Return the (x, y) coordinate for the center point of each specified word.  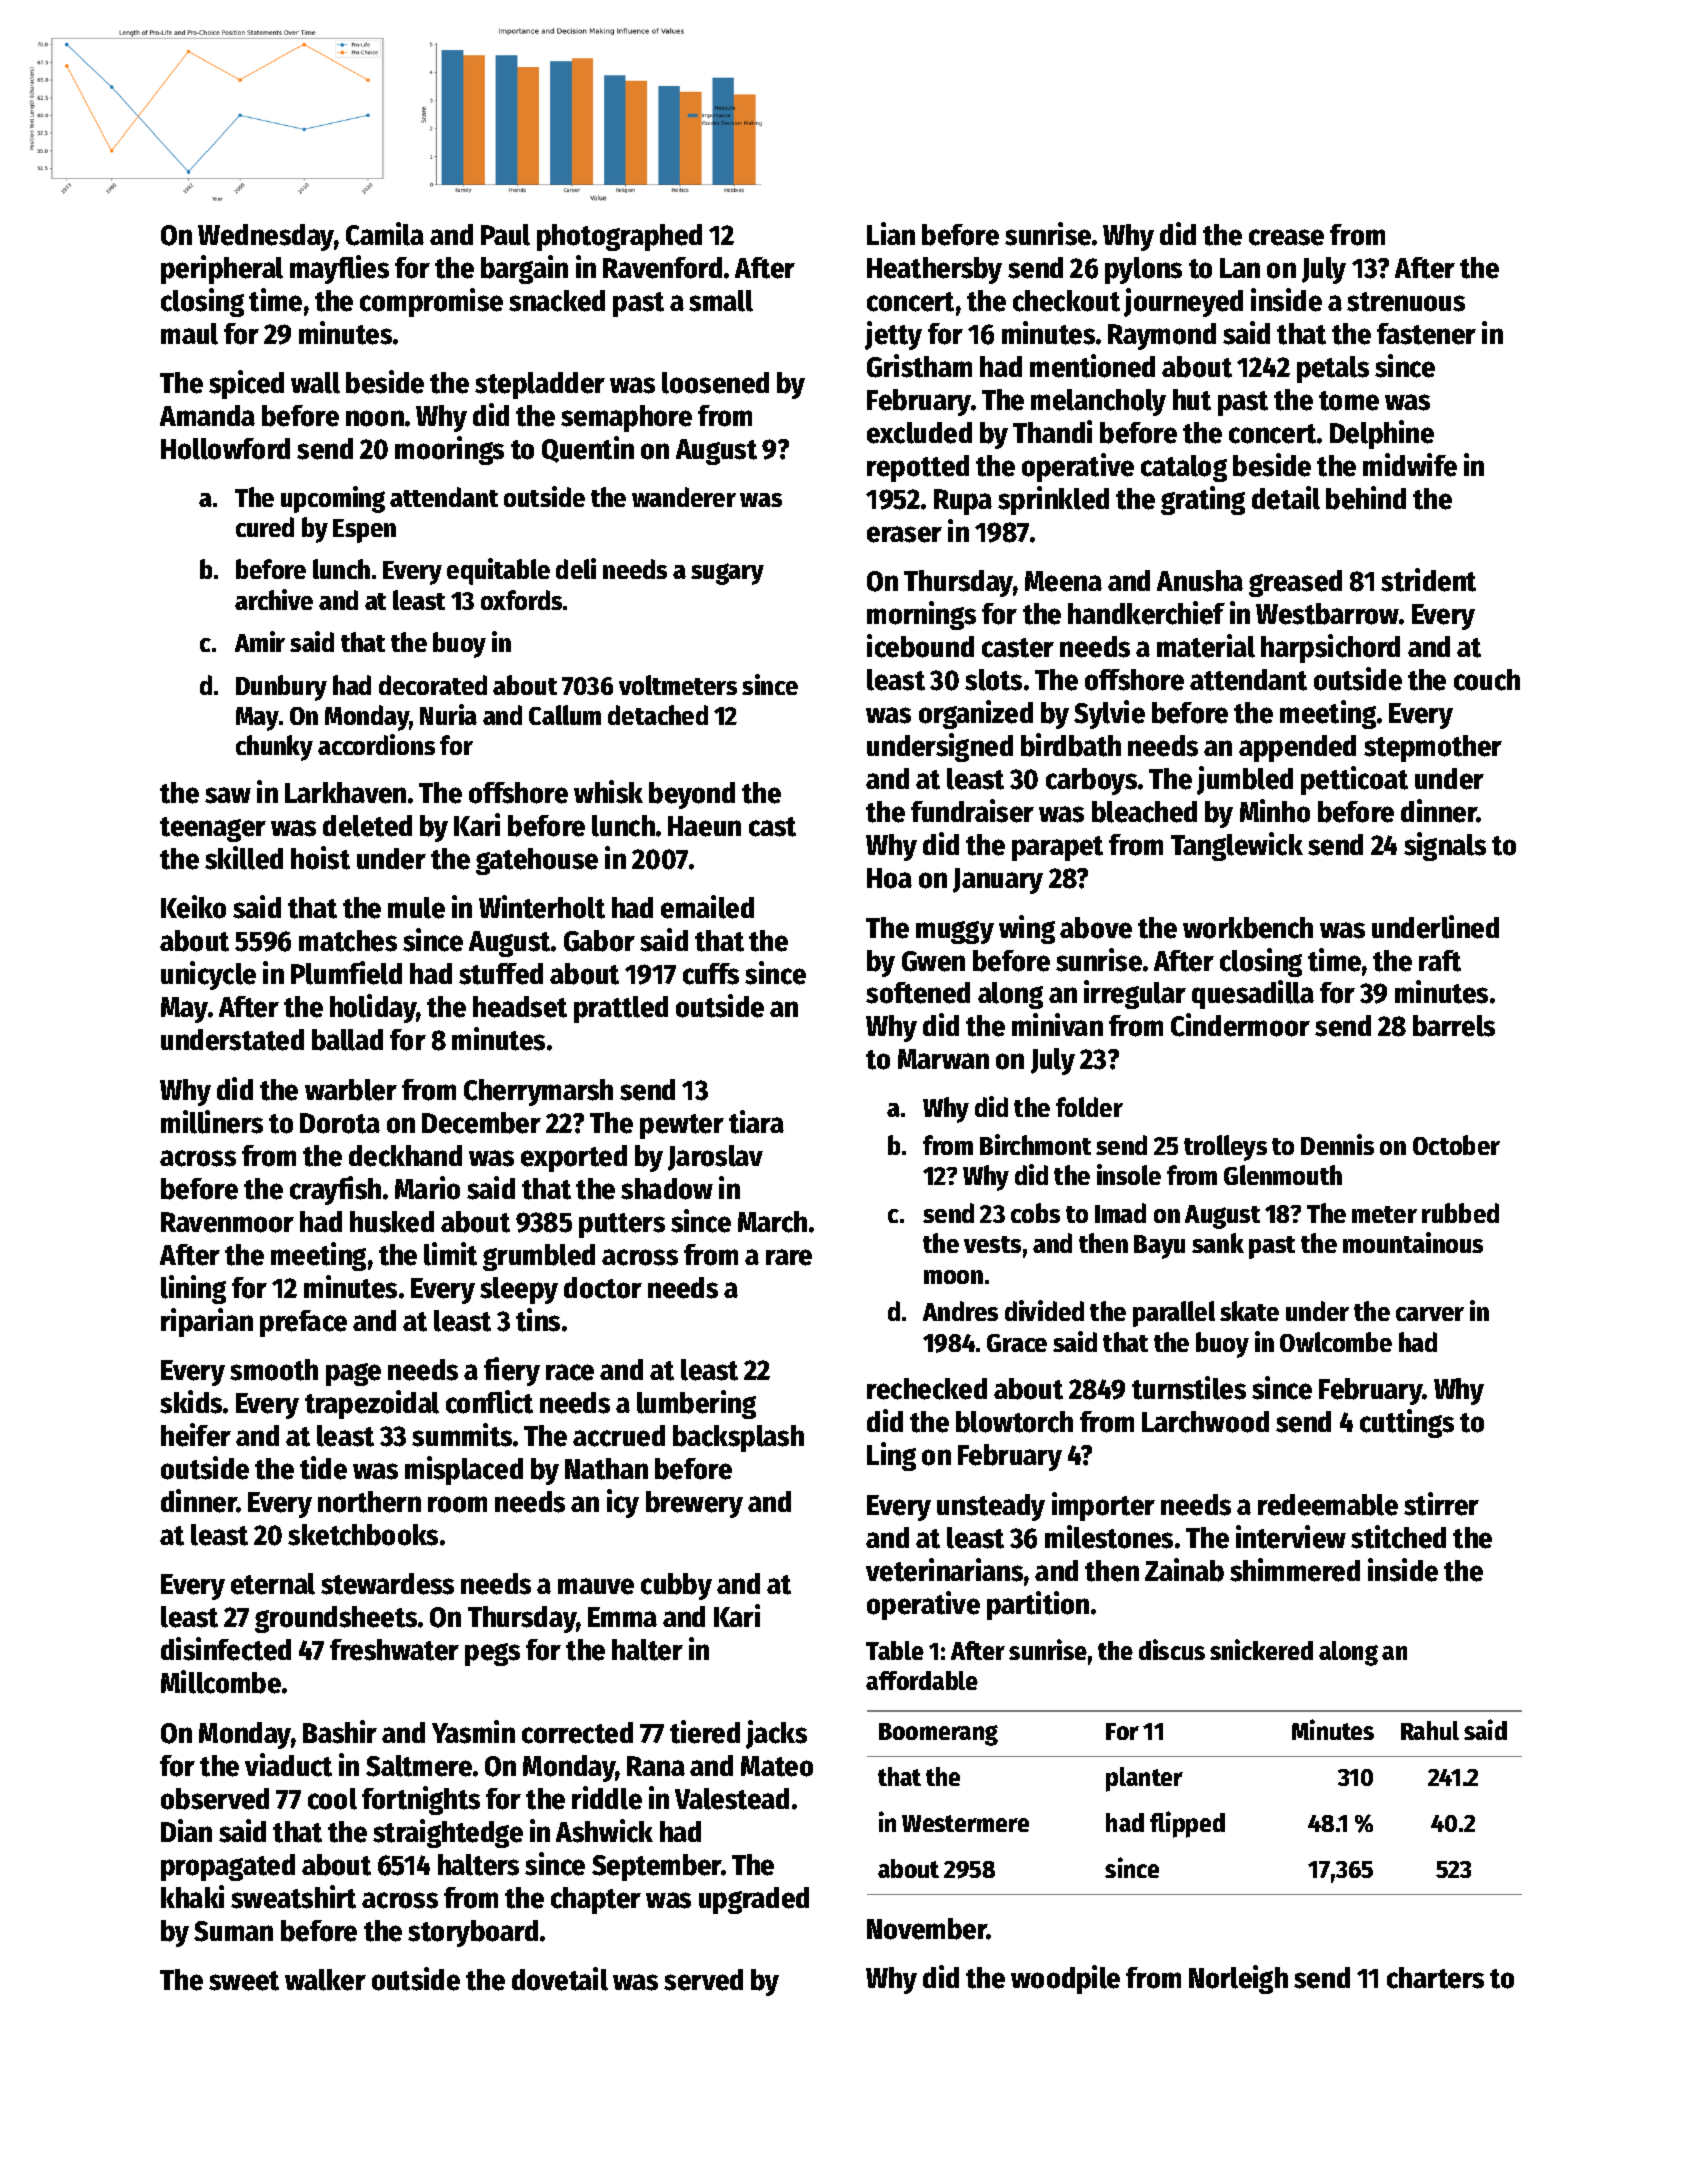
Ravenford (662, 268)
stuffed (501, 974)
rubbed (1460, 1213)
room (457, 1504)
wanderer (684, 497)
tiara (756, 1122)
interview (1291, 1537)
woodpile (1065, 1979)
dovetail (560, 1979)
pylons (1143, 270)
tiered (705, 1732)
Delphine (1382, 434)
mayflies (339, 269)
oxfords (521, 600)
